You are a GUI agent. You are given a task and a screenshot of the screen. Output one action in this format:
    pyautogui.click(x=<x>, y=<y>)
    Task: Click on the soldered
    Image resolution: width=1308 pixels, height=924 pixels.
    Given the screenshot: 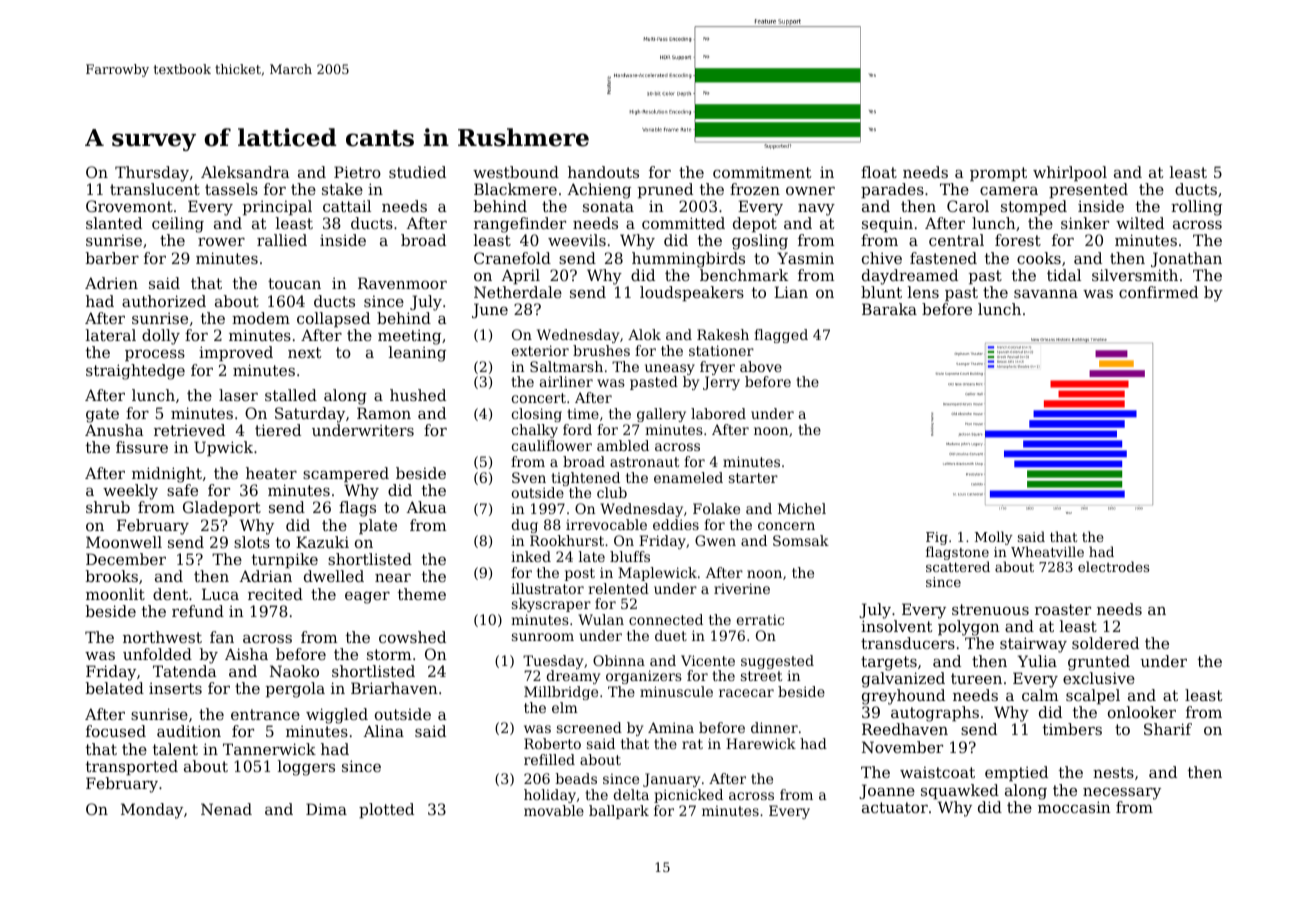 What is the action you would take?
    pyautogui.click(x=1105, y=643)
